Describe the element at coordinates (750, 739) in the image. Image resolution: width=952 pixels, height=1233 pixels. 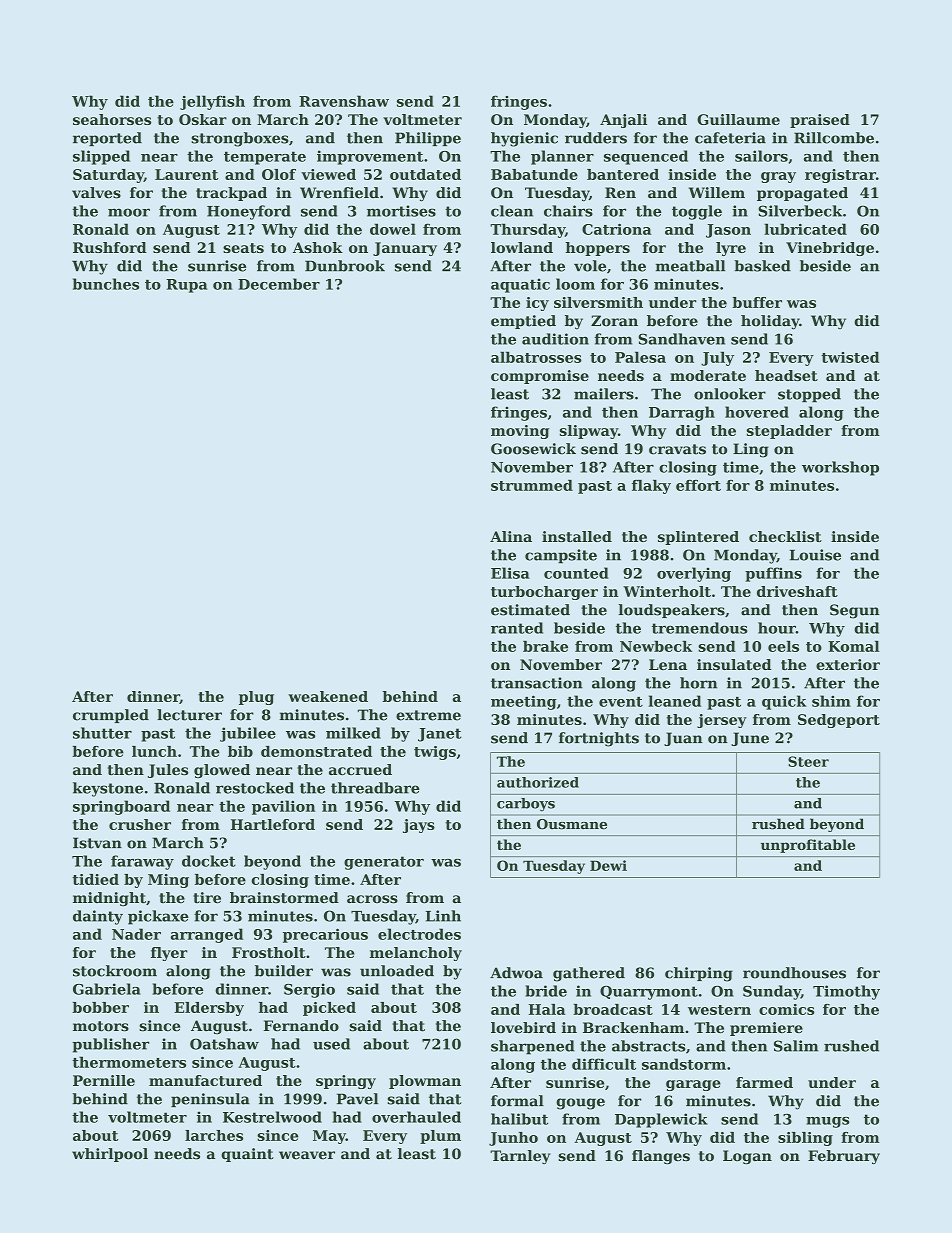
I see `June` at that location.
